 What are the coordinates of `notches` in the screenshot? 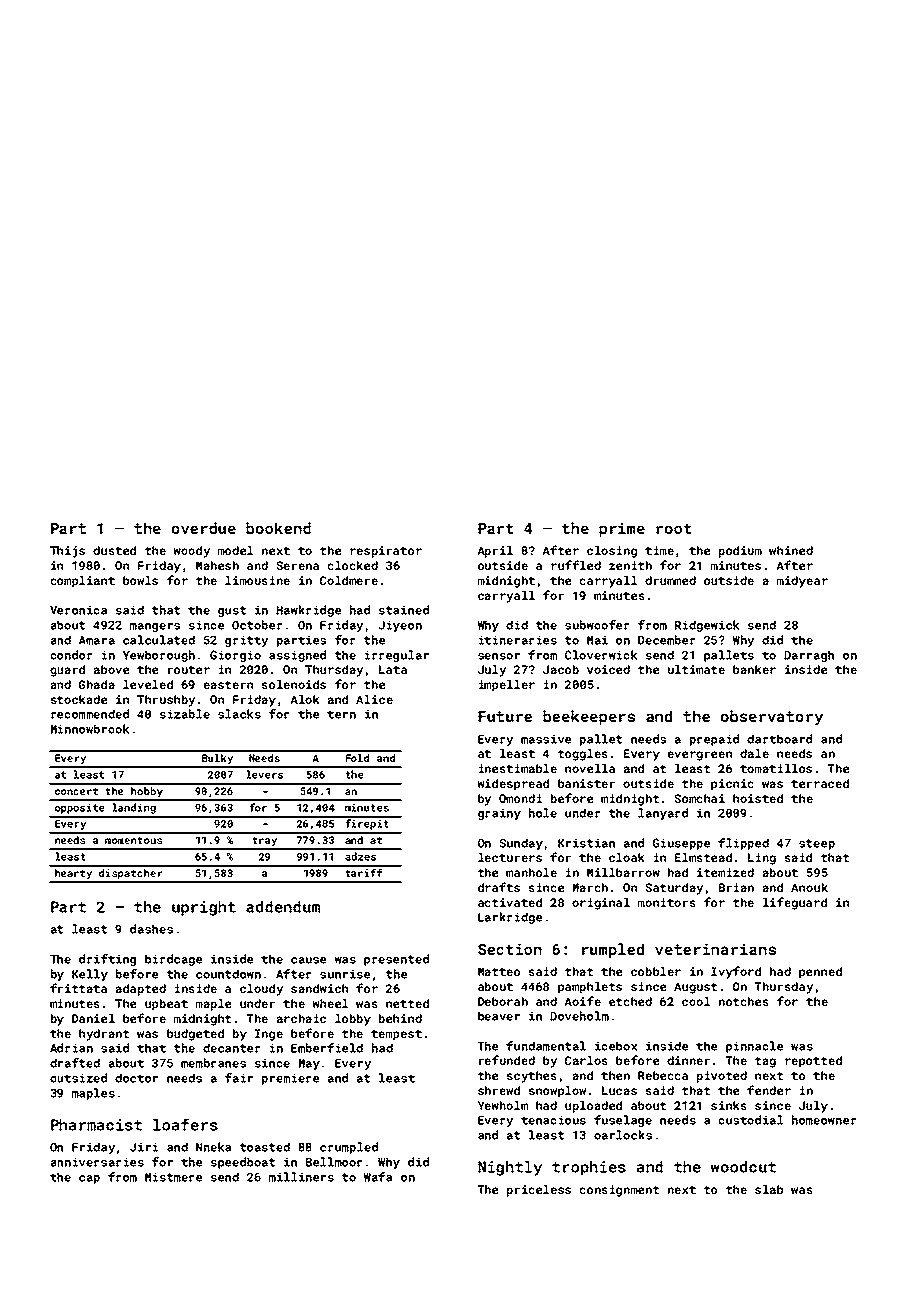 It's located at (744, 1001).
